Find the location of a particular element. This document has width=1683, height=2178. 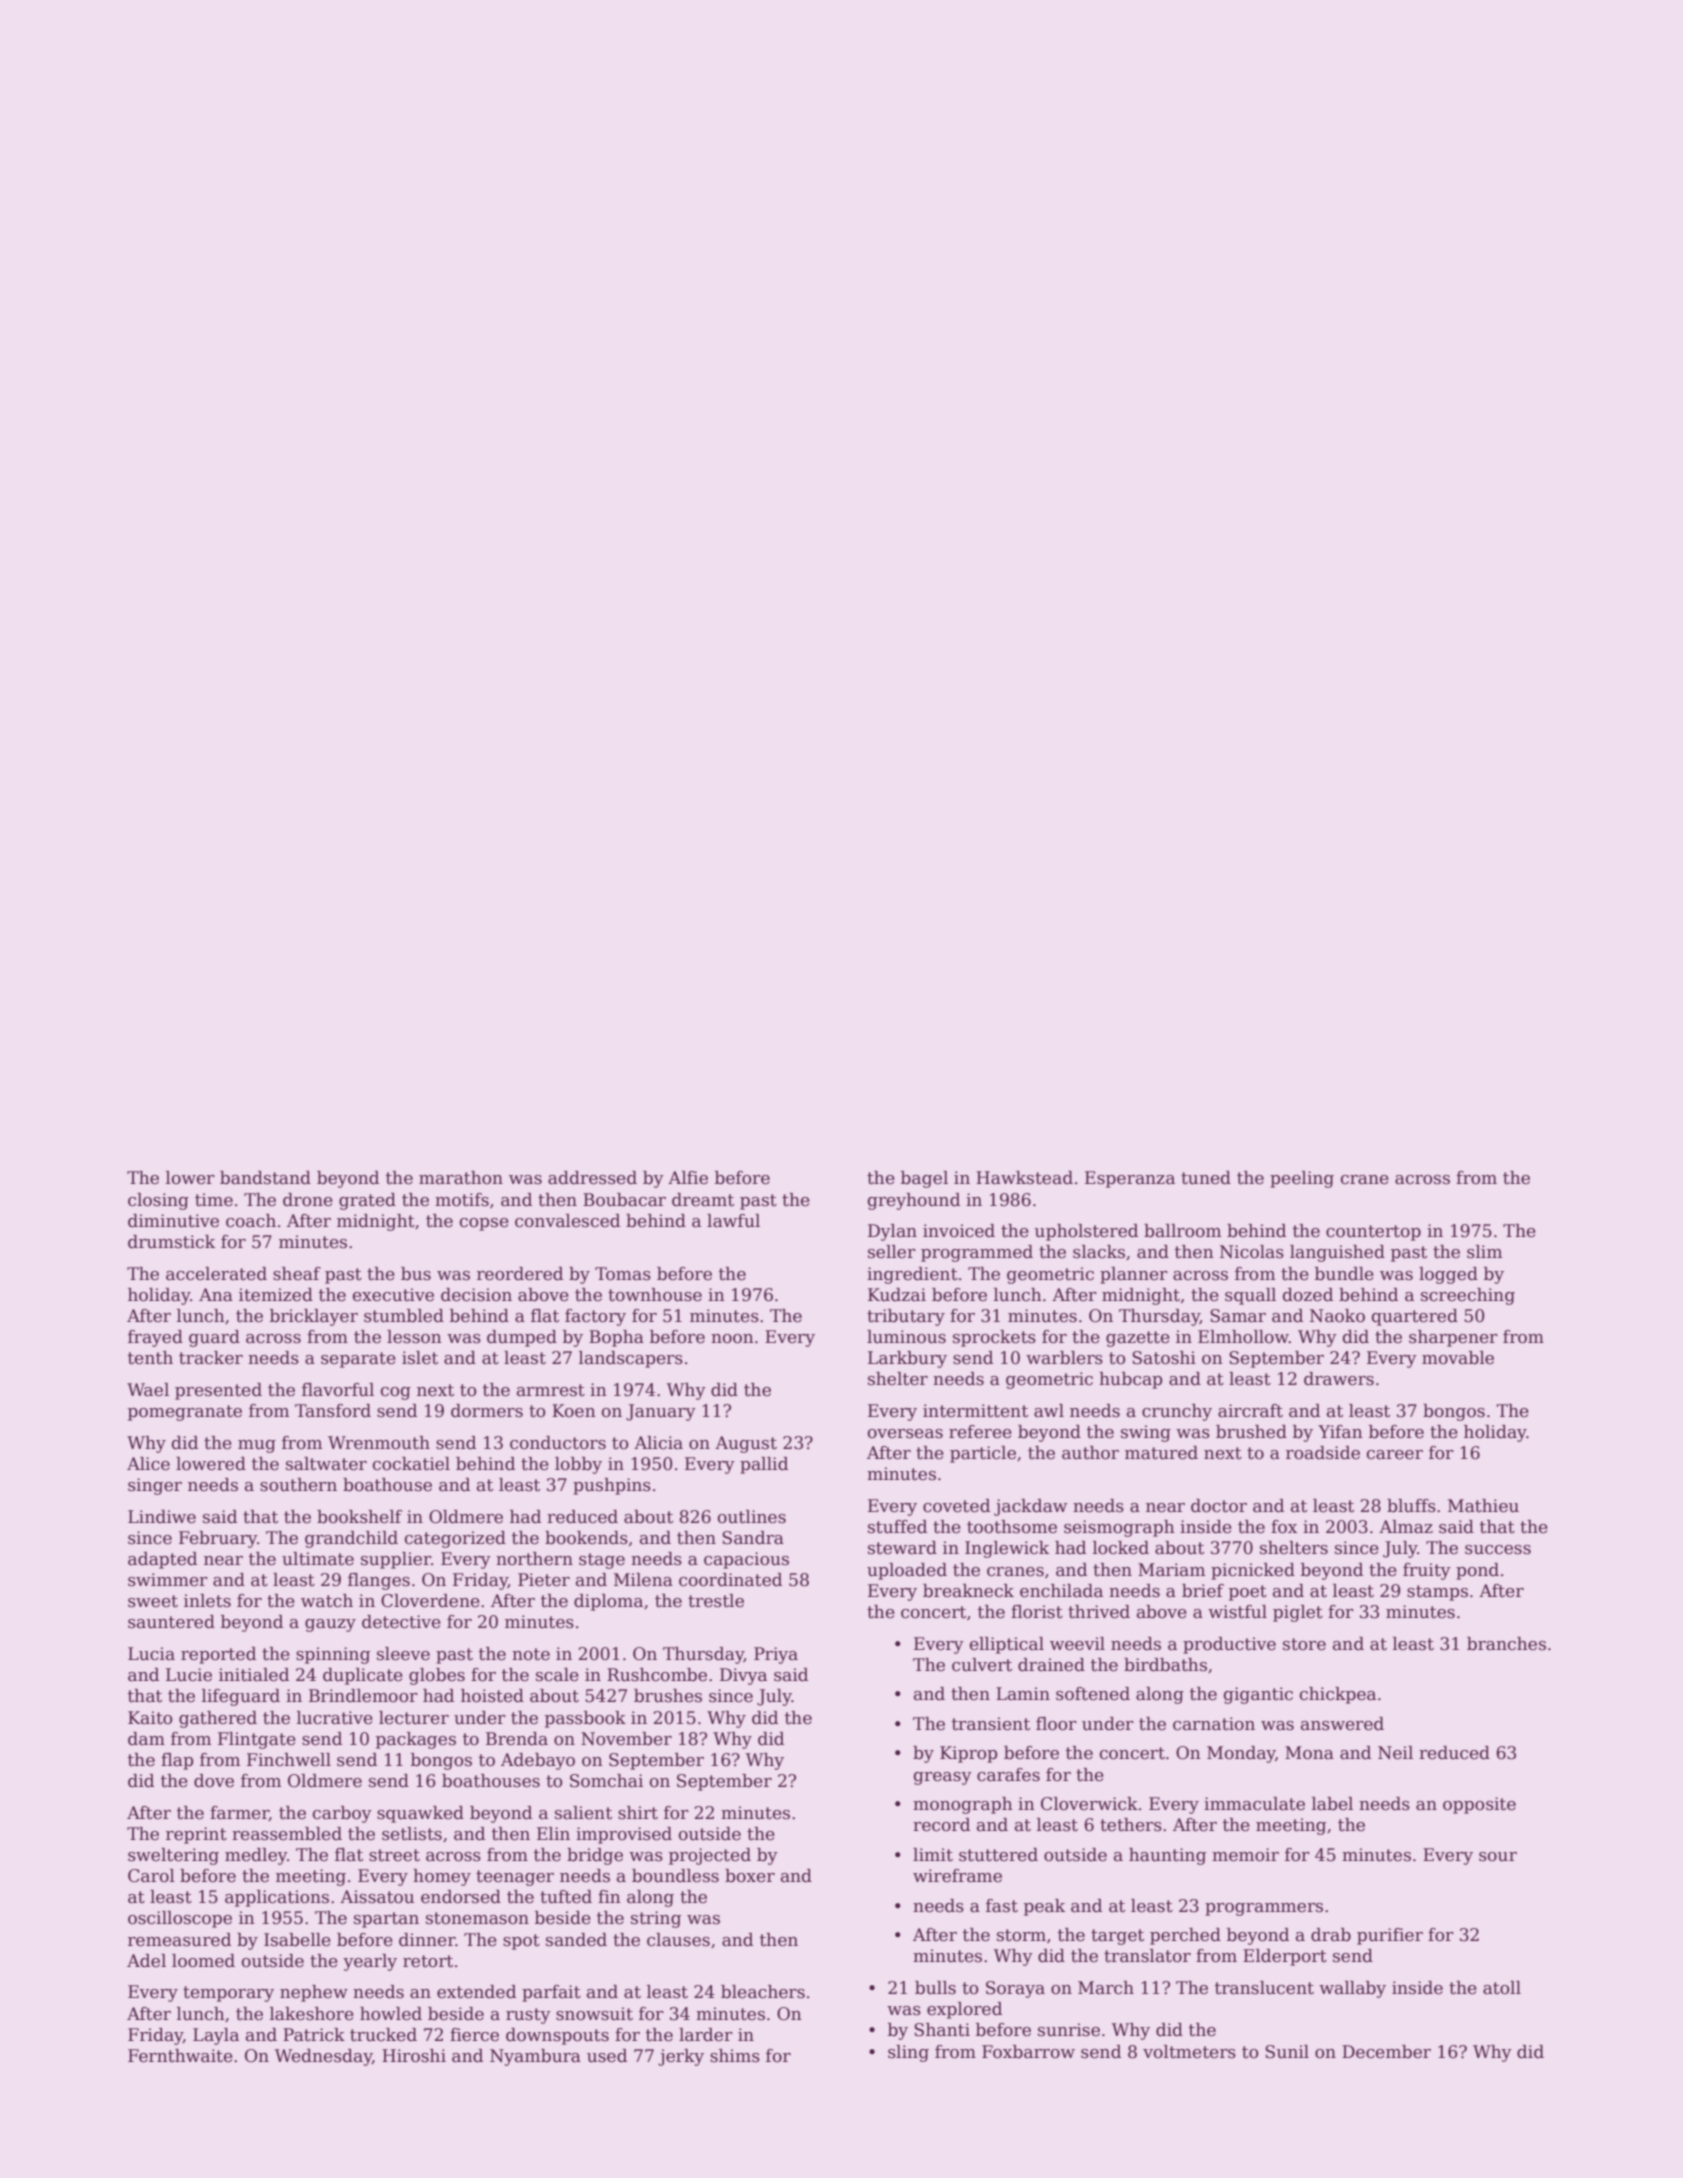

sprockets is located at coordinates (994, 1338).
